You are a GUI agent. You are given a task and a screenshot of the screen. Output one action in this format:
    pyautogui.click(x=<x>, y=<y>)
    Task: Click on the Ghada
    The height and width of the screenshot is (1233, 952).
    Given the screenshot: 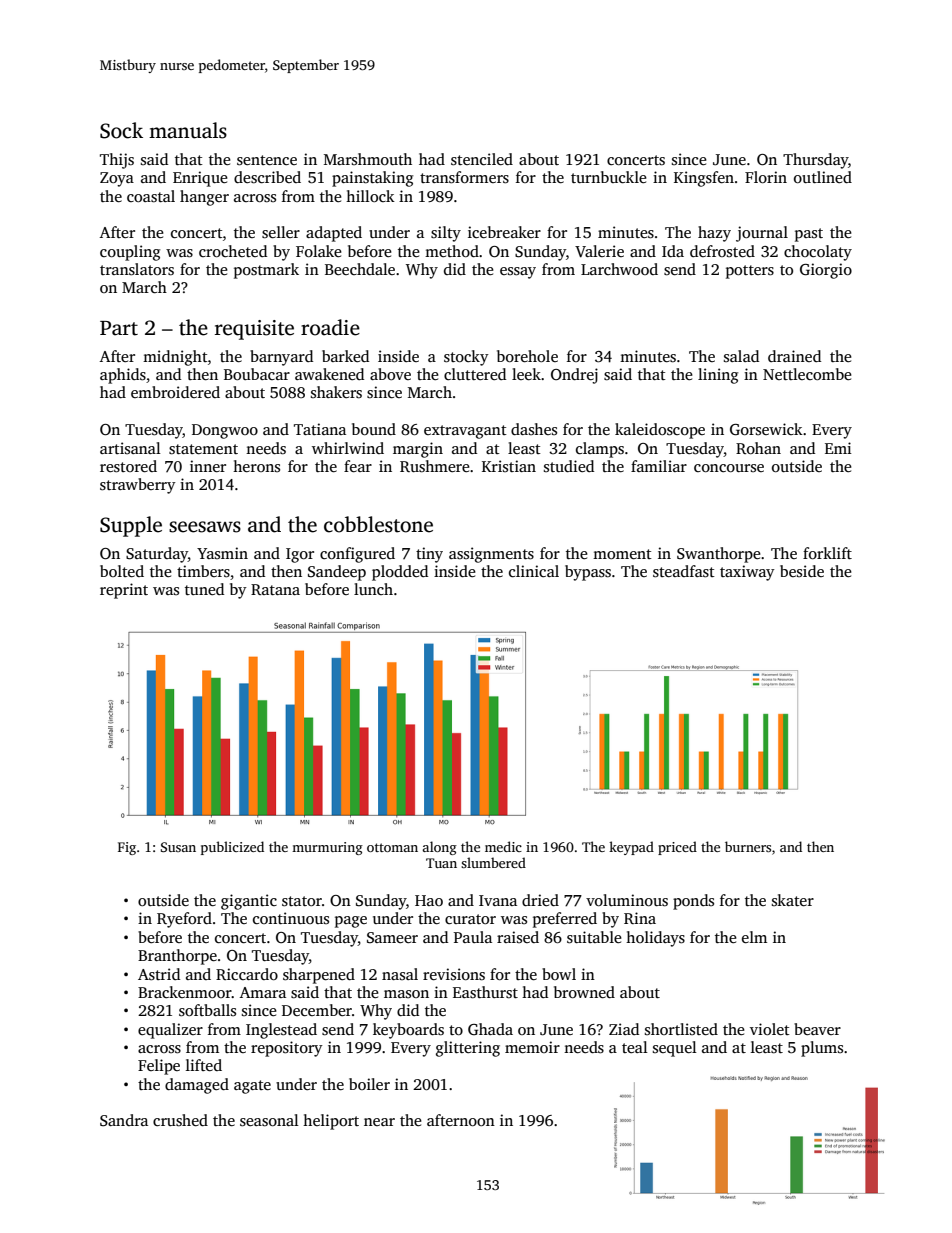 What is the action you would take?
    pyautogui.click(x=490, y=1029)
